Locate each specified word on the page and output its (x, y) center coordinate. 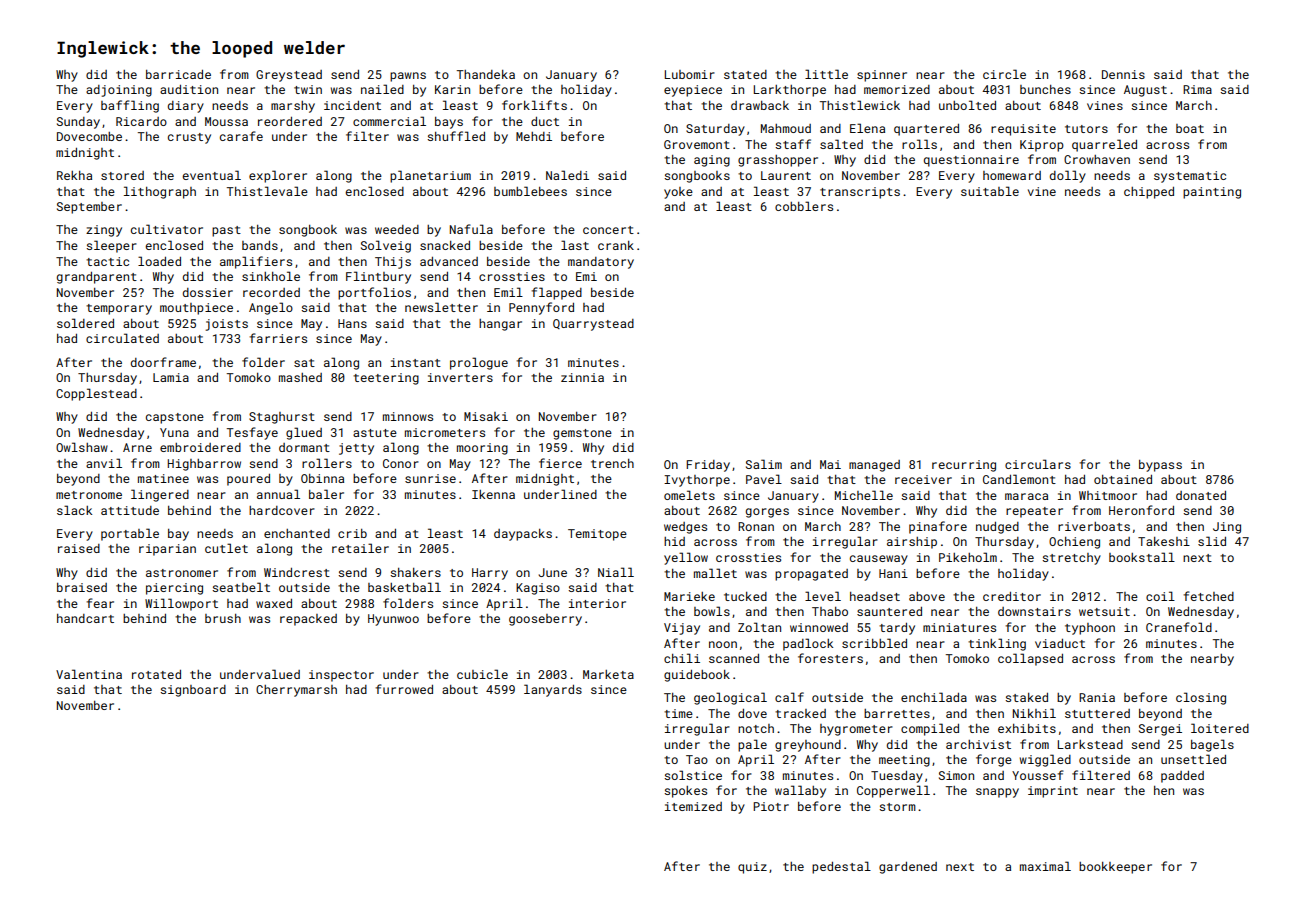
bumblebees (530, 191)
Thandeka (486, 74)
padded (1182, 777)
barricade (178, 74)
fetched (1209, 596)
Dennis (1123, 74)
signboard (193, 691)
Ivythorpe (697, 481)
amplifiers (256, 262)
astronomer (182, 573)
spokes (685, 792)
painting (1212, 193)
